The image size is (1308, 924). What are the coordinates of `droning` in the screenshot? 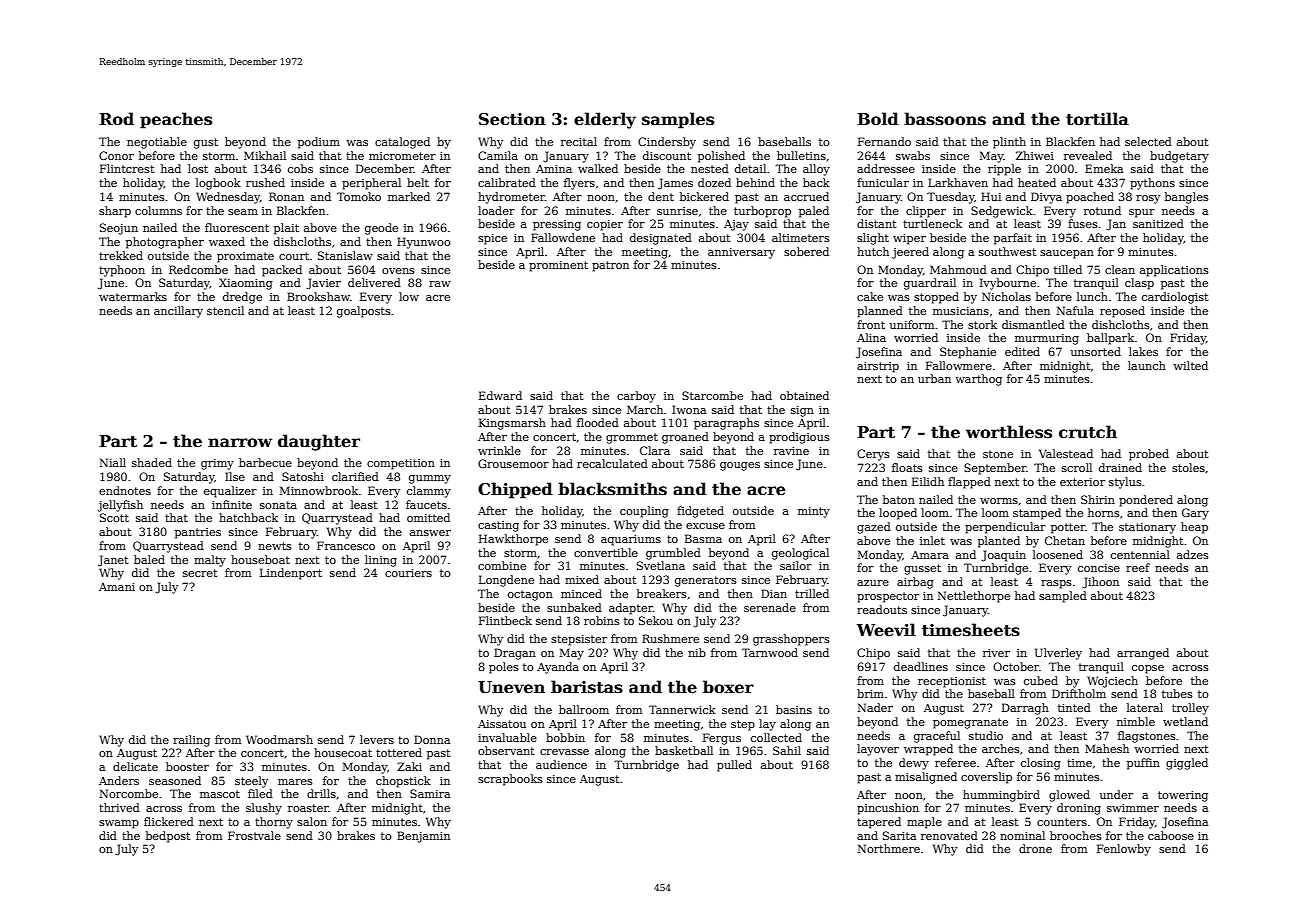 It's located at (1079, 809).
